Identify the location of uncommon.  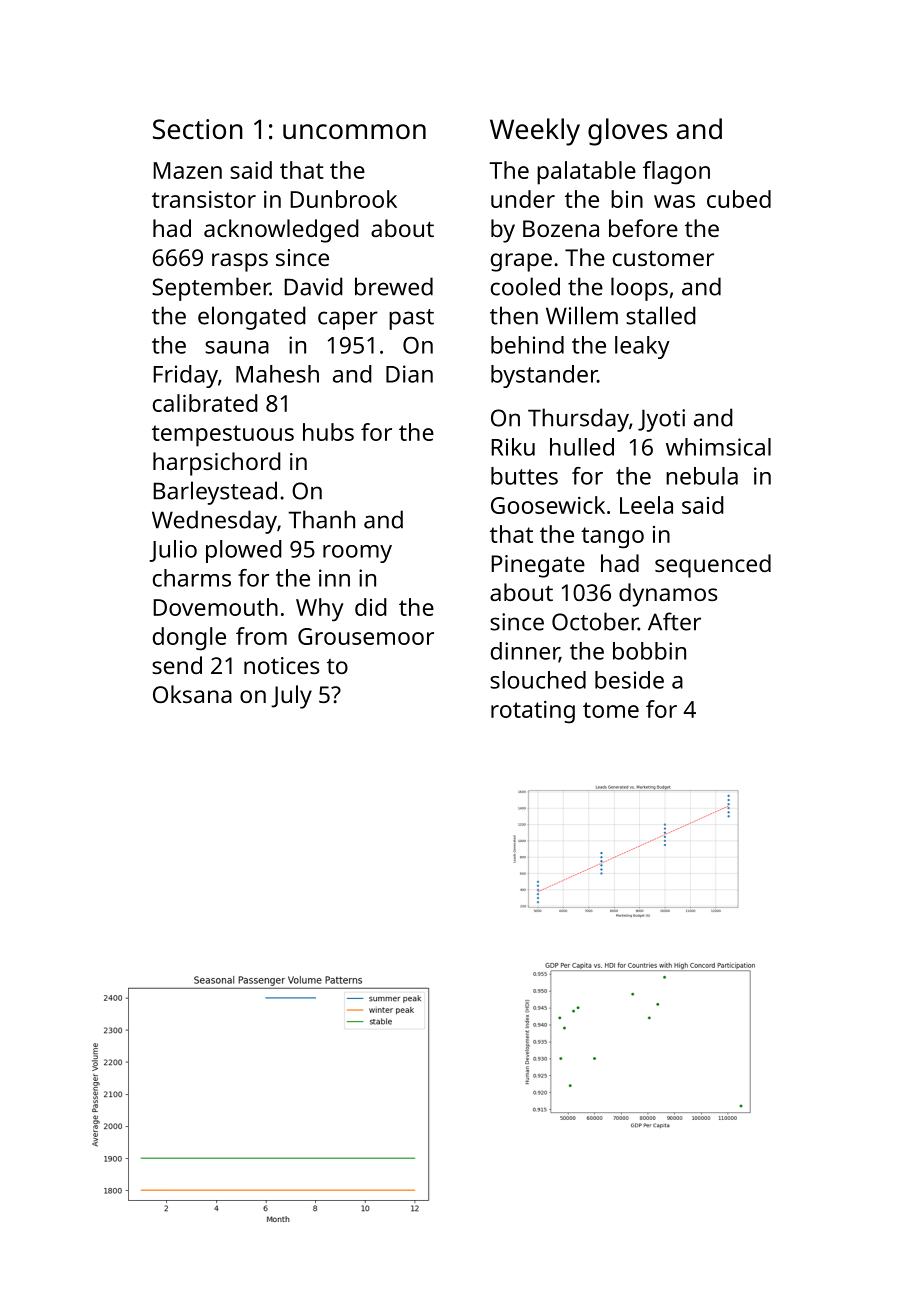
(354, 131).
